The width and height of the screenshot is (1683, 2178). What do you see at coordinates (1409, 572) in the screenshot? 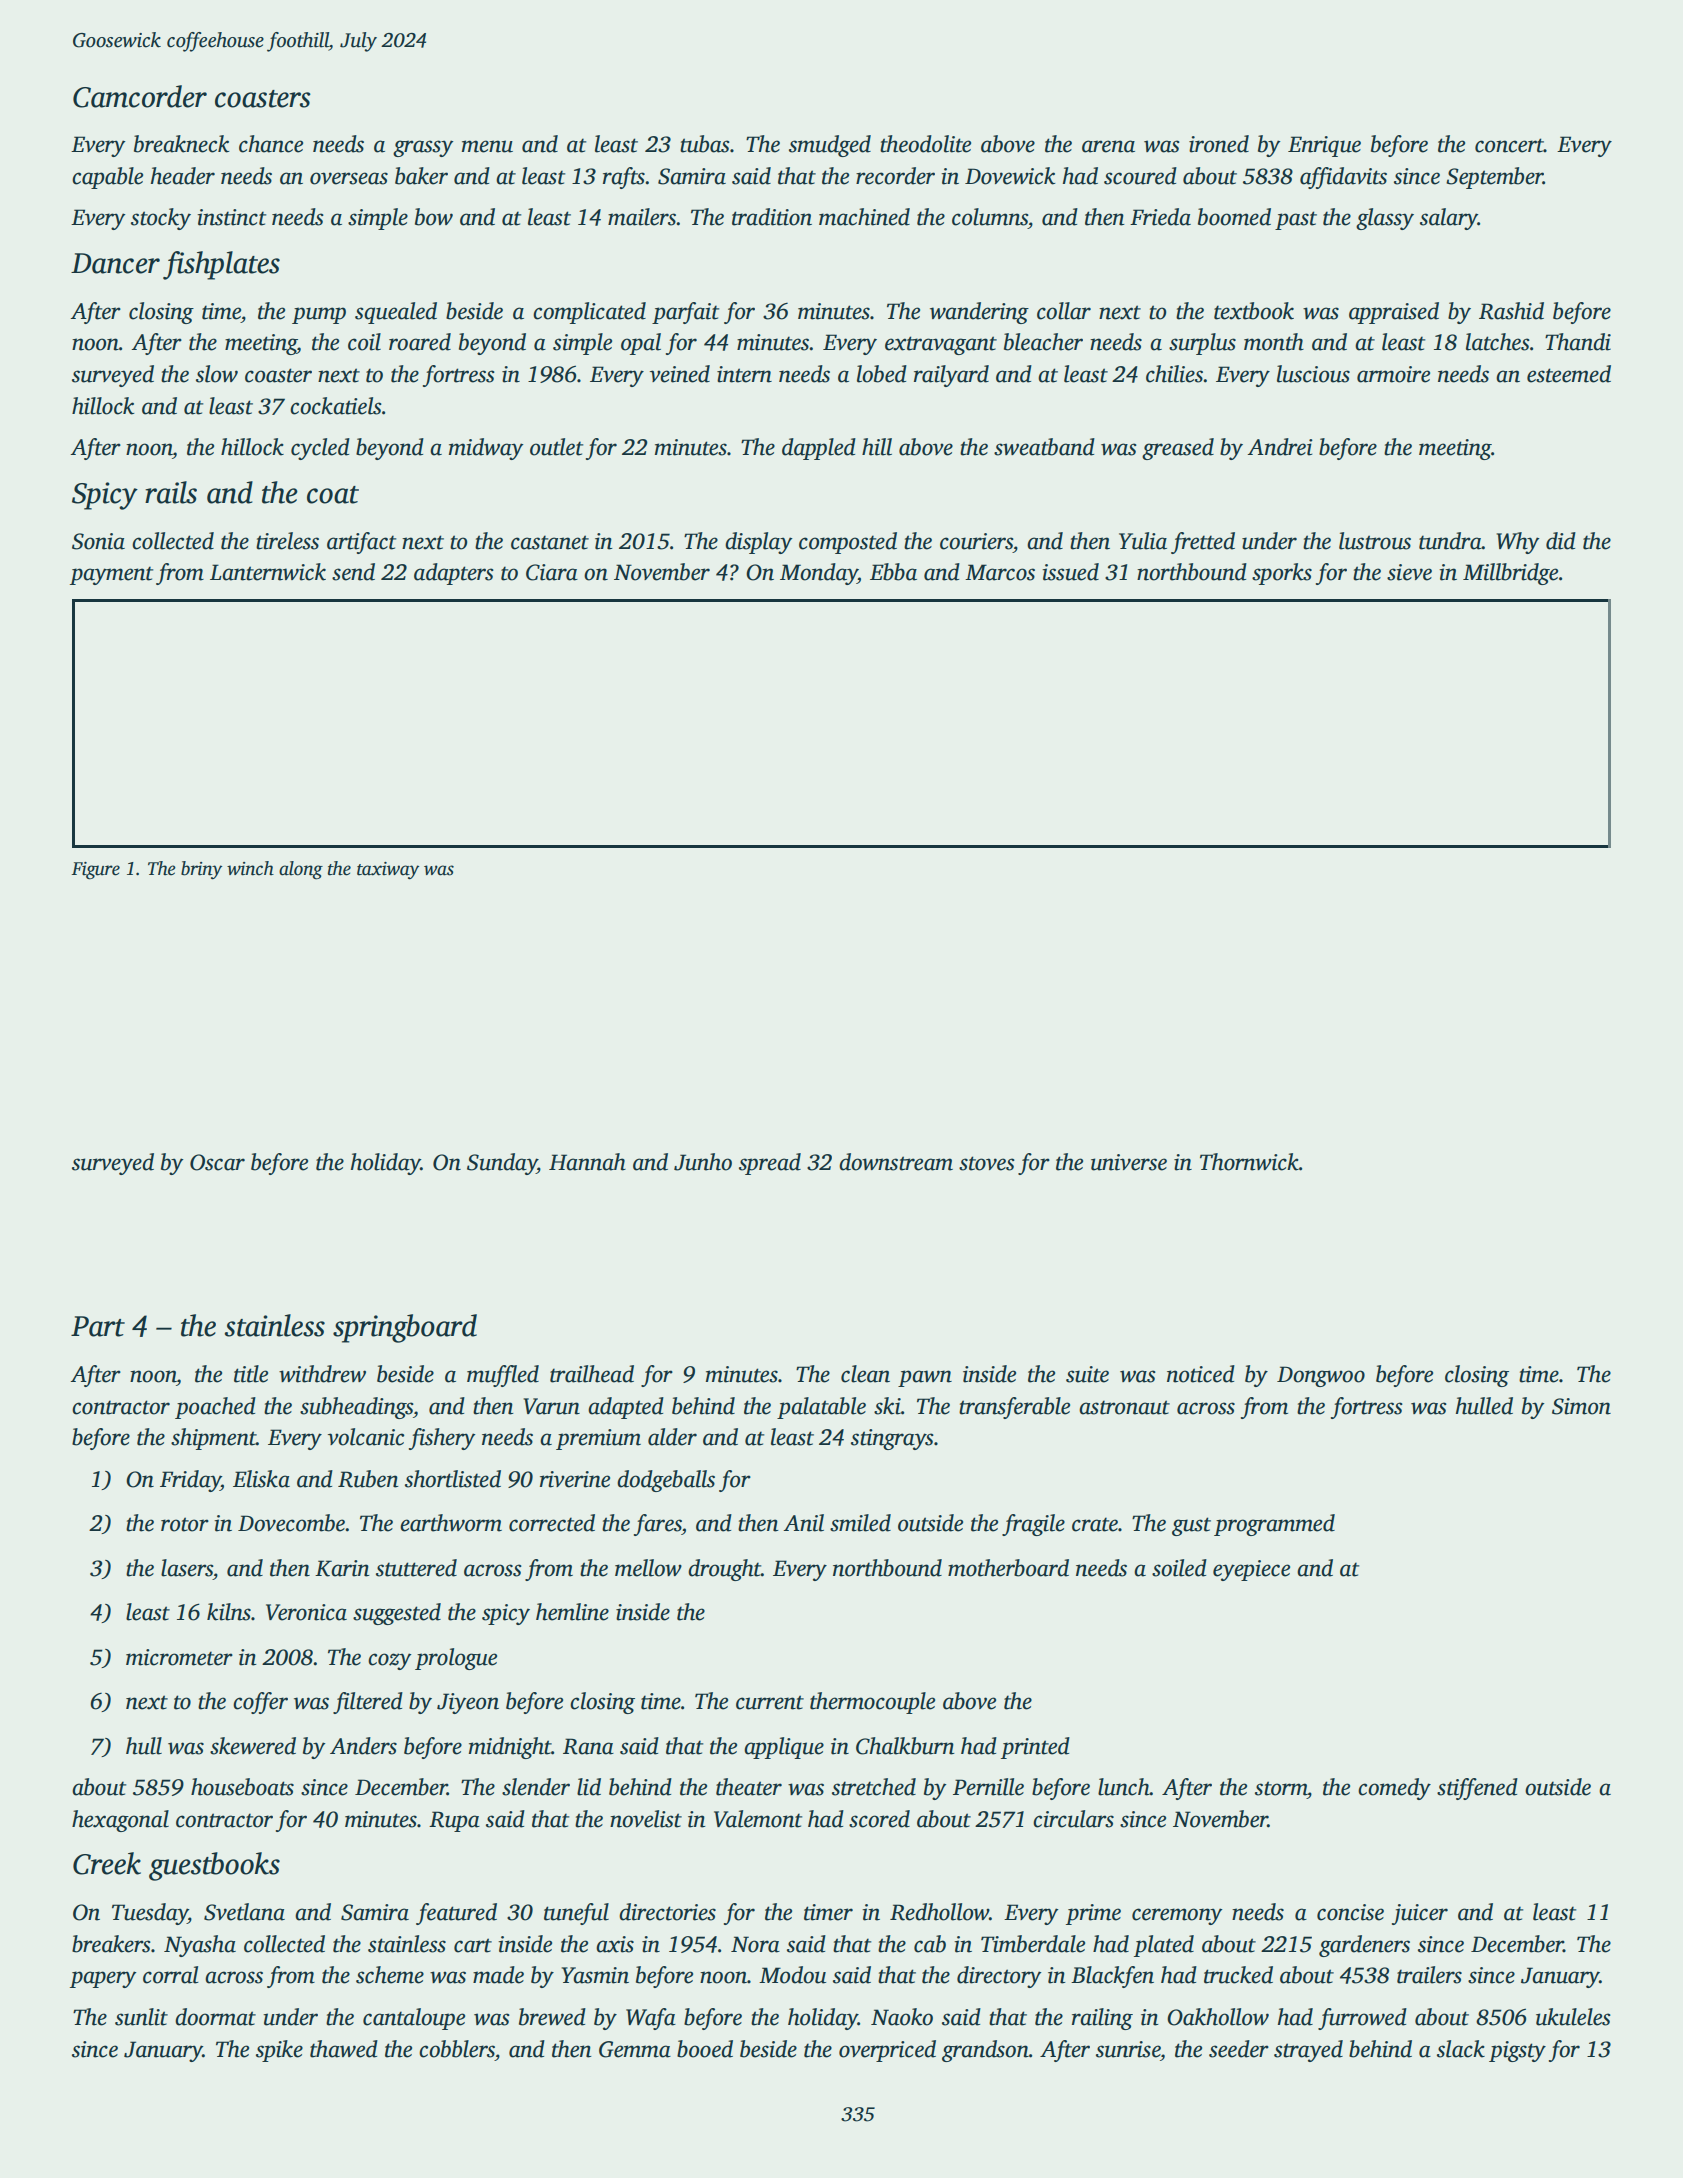
I see `sieve` at bounding box center [1409, 572].
